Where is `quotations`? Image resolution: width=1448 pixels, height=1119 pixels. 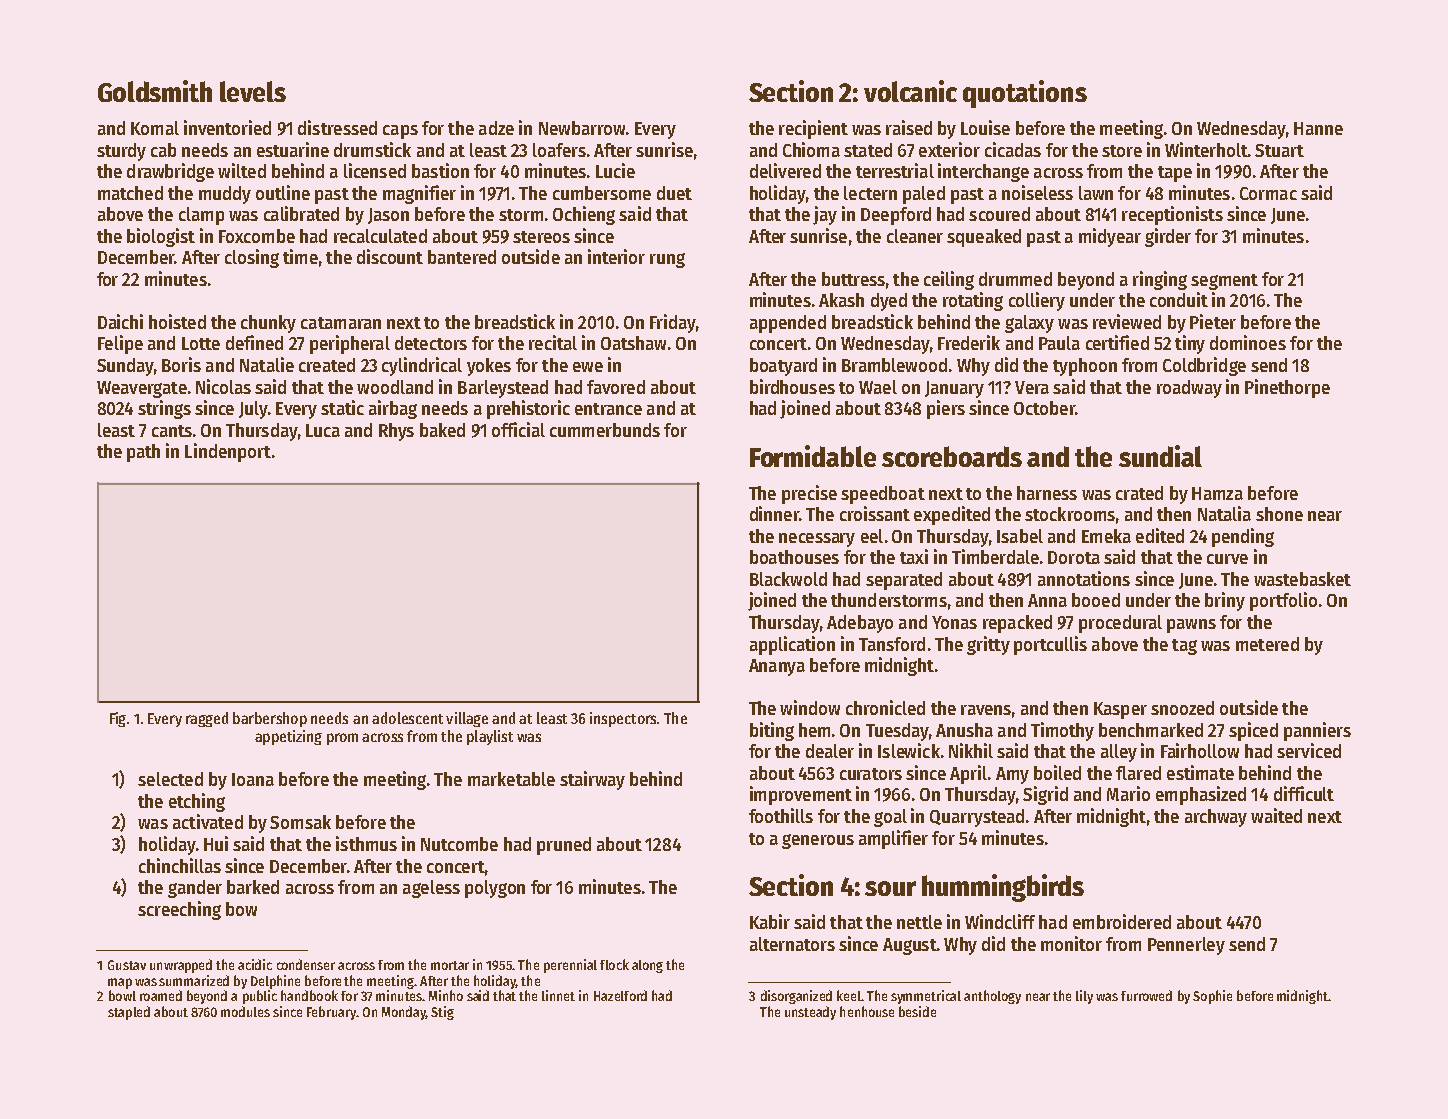
quotations is located at coordinates (1025, 94).
